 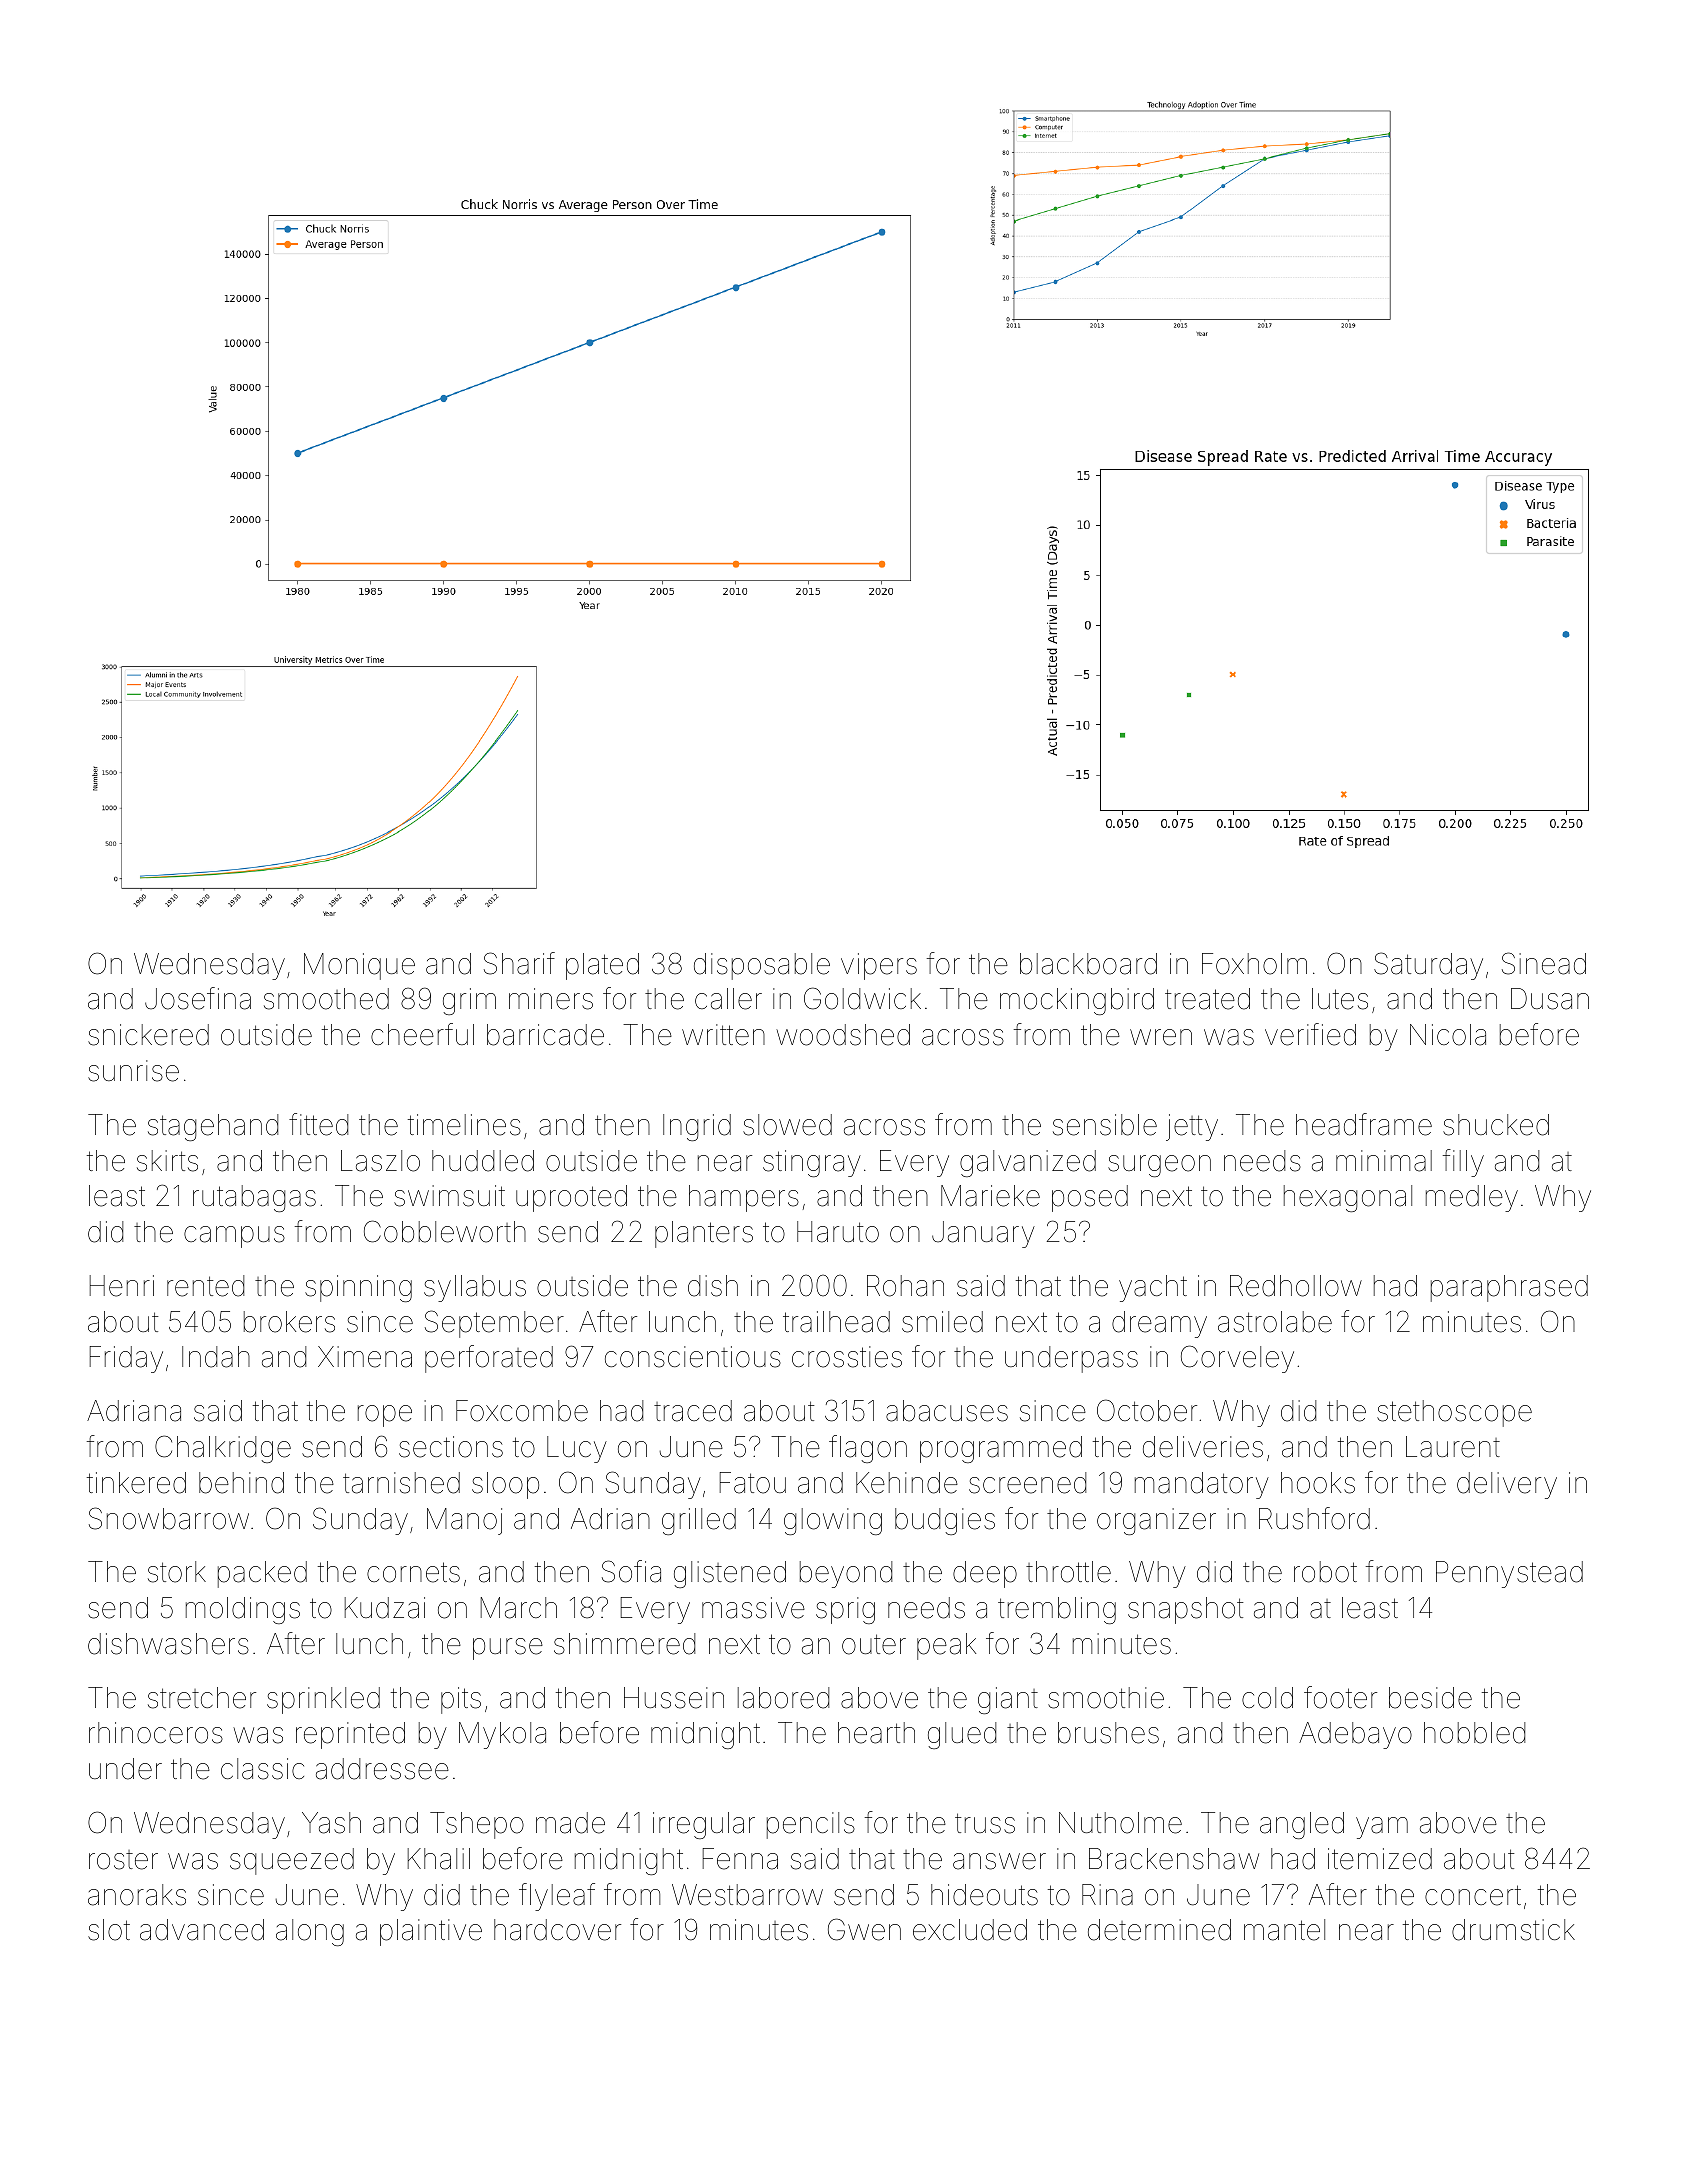 What do you see at coordinates (879, 966) in the screenshot?
I see `vipers` at bounding box center [879, 966].
